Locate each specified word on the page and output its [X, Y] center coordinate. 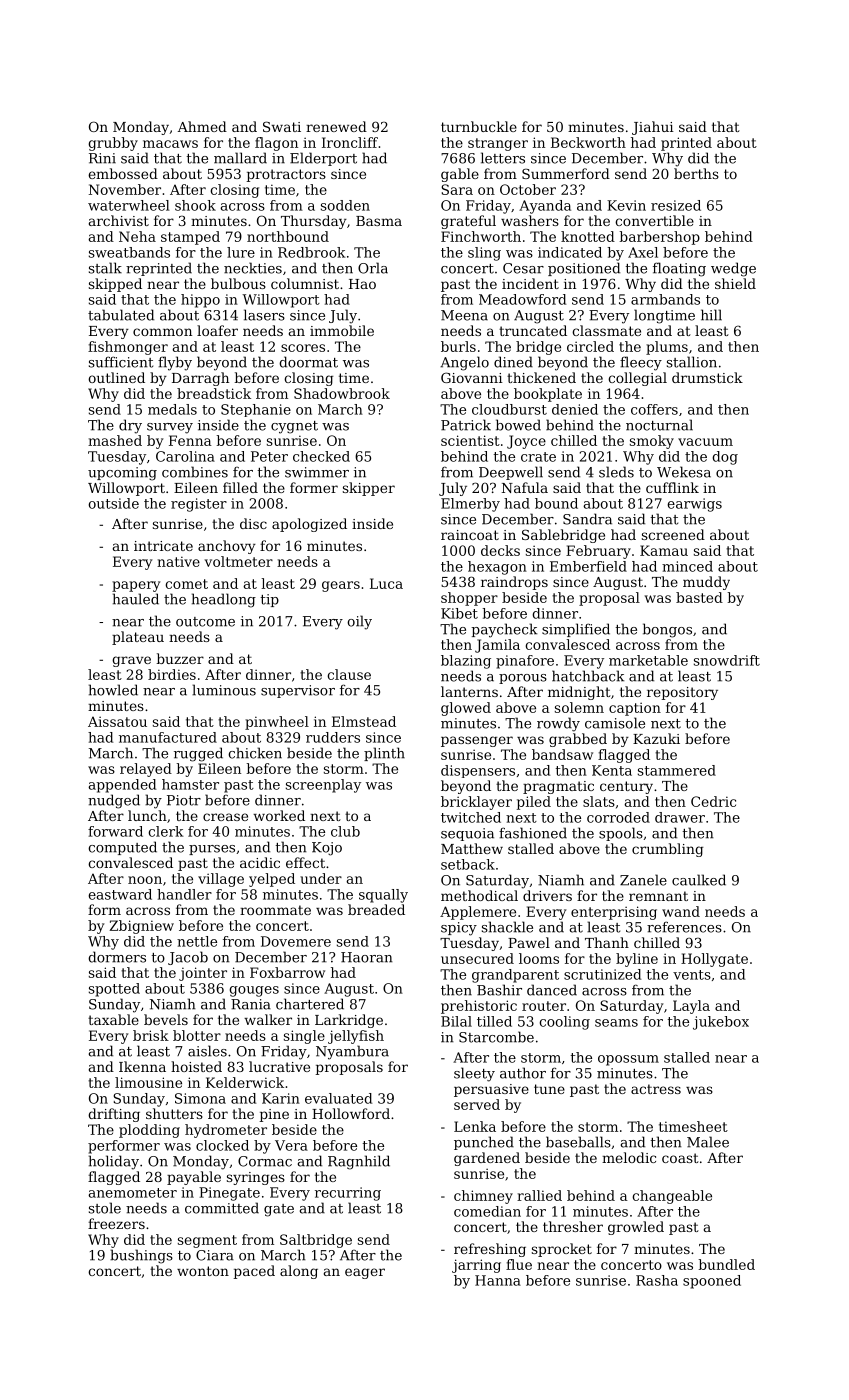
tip [270, 600]
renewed [336, 126]
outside [113, 503]
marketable [648, 660]
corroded [618, 817]
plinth [384, 754]
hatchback [588, 676]
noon [145, 880]
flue [519, 1264]
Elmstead [364, 721]
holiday [114, 1162]
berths [696, 173]
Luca [386, 583]
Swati [282, 126]
